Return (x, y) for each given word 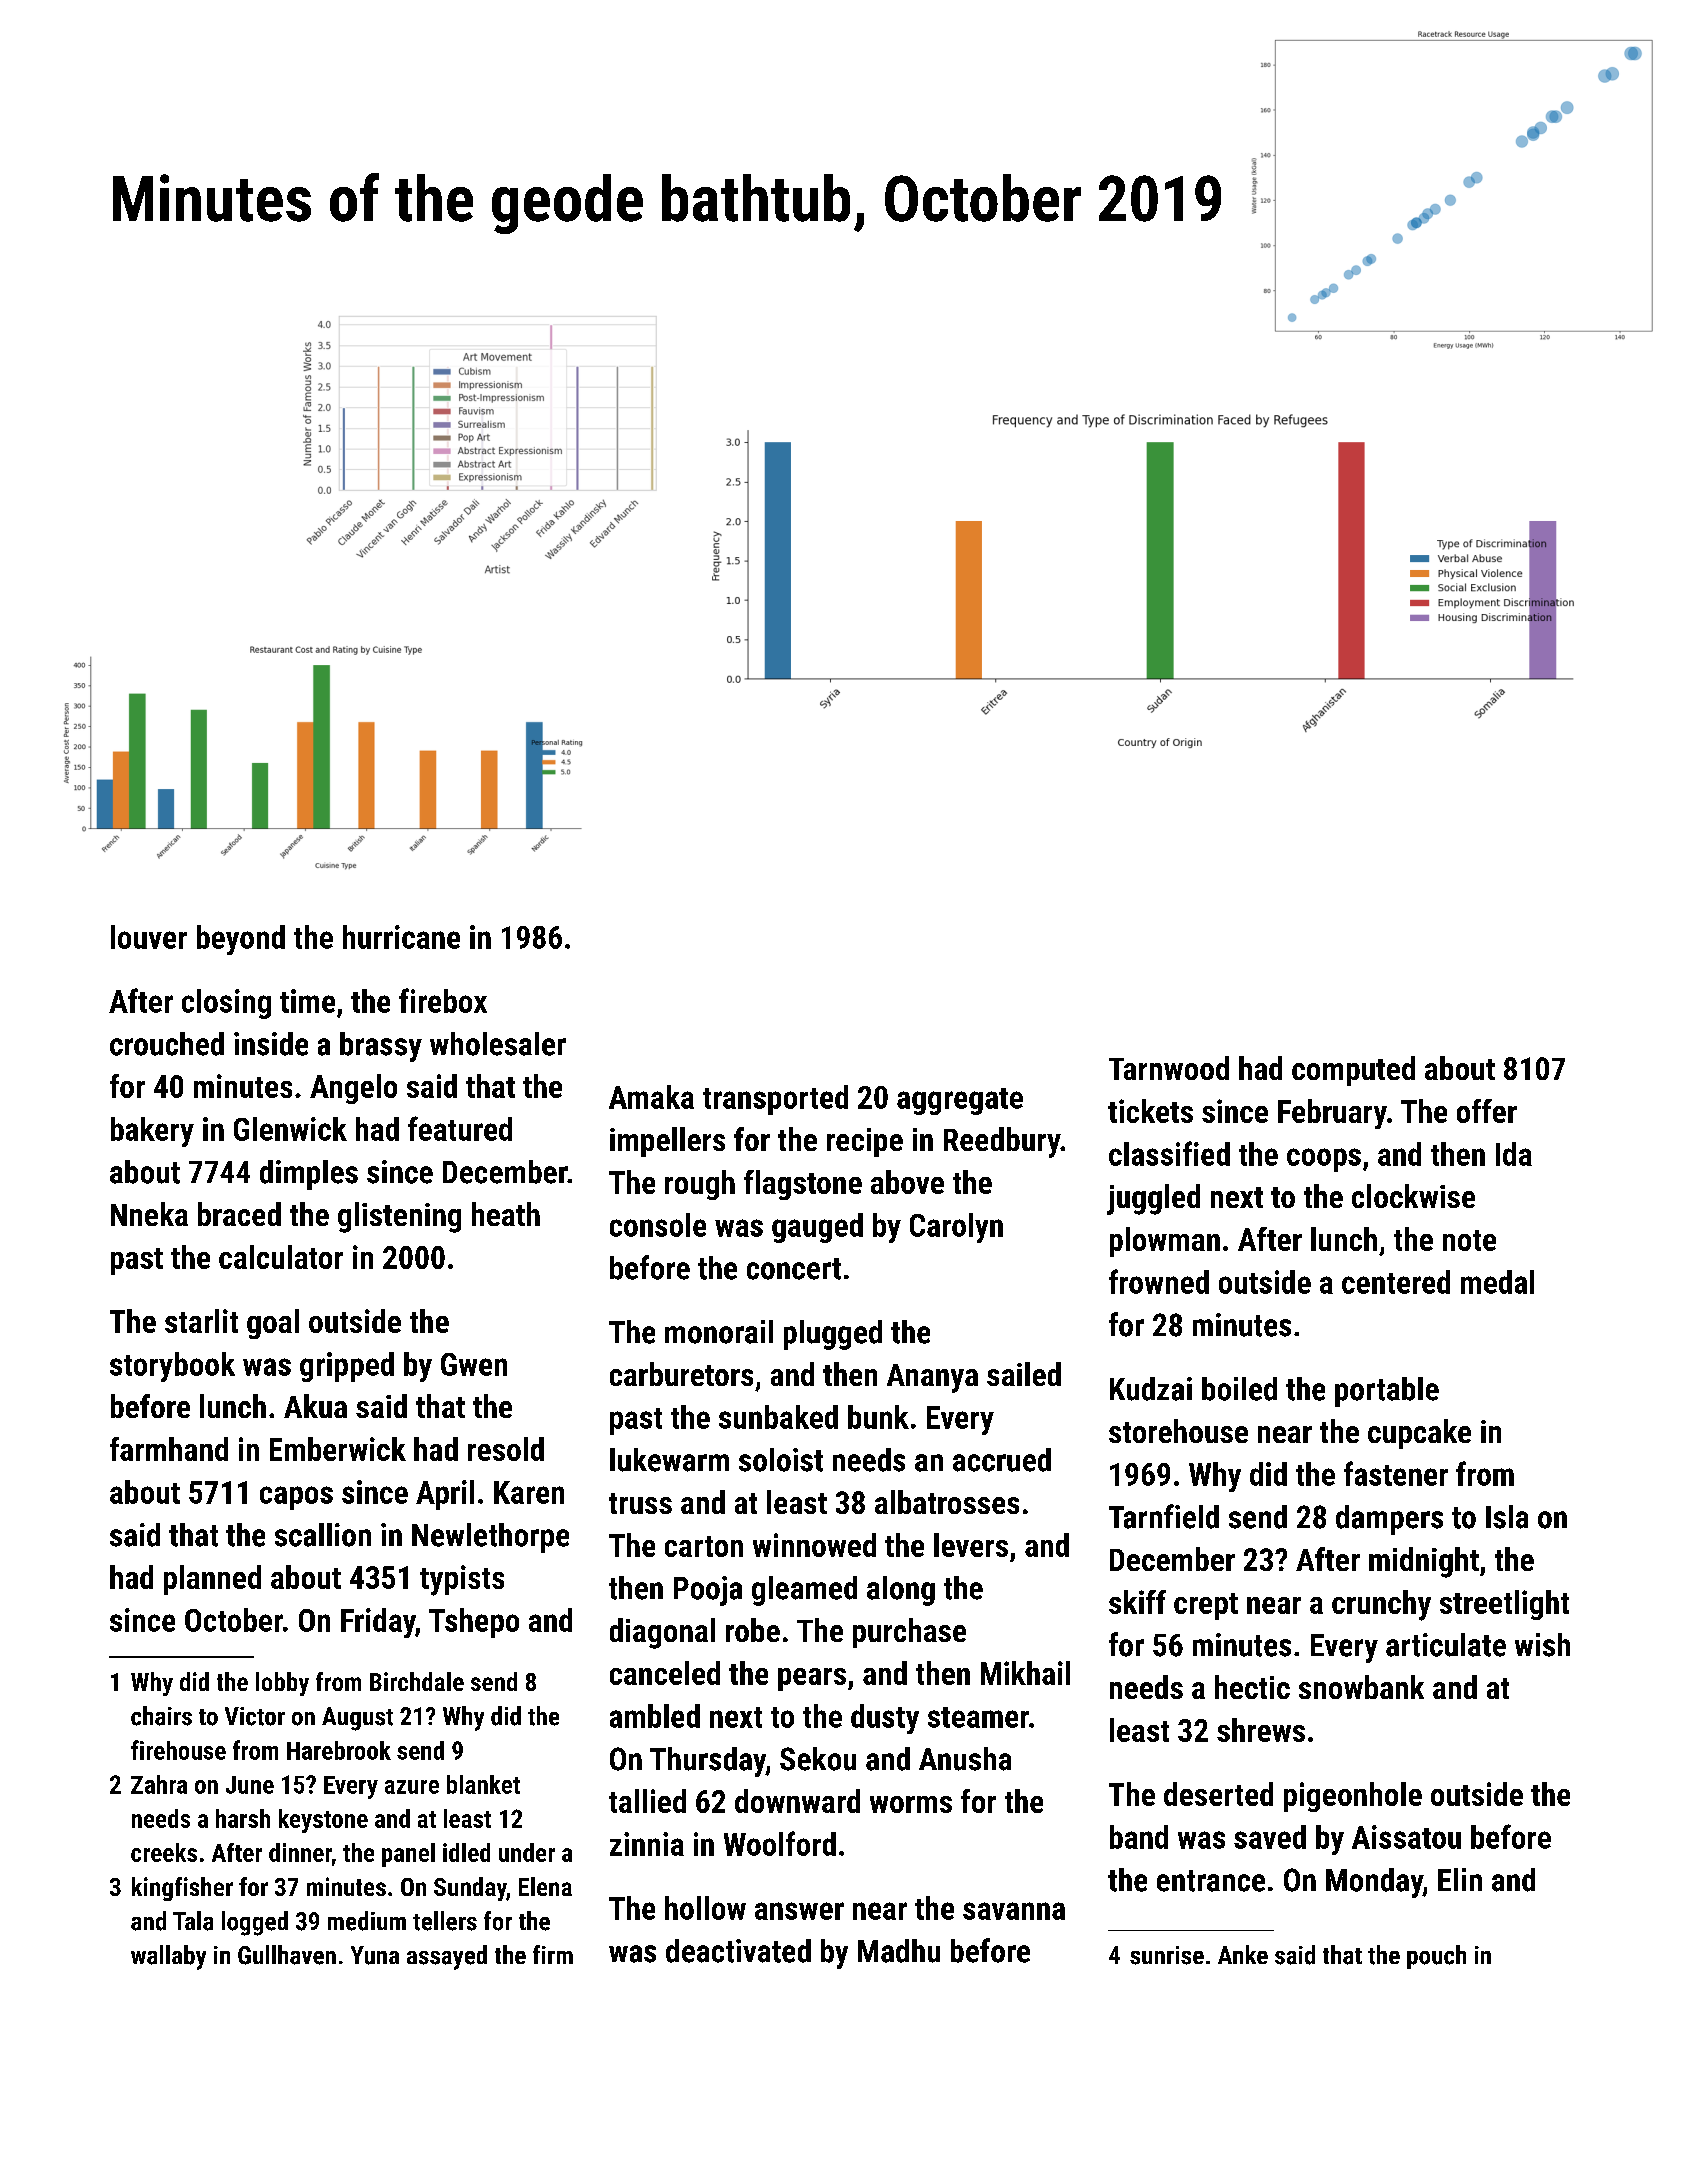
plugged (833, 1335)
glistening (399, 1217)
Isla (1507, 1517)
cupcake (1419, 1434)
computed (1353, 1071)
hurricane (401, 937)
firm (553, 1954)
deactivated (738, 1951)
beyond (241, 940)
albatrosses (947, 1502)
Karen (529, 1492)
